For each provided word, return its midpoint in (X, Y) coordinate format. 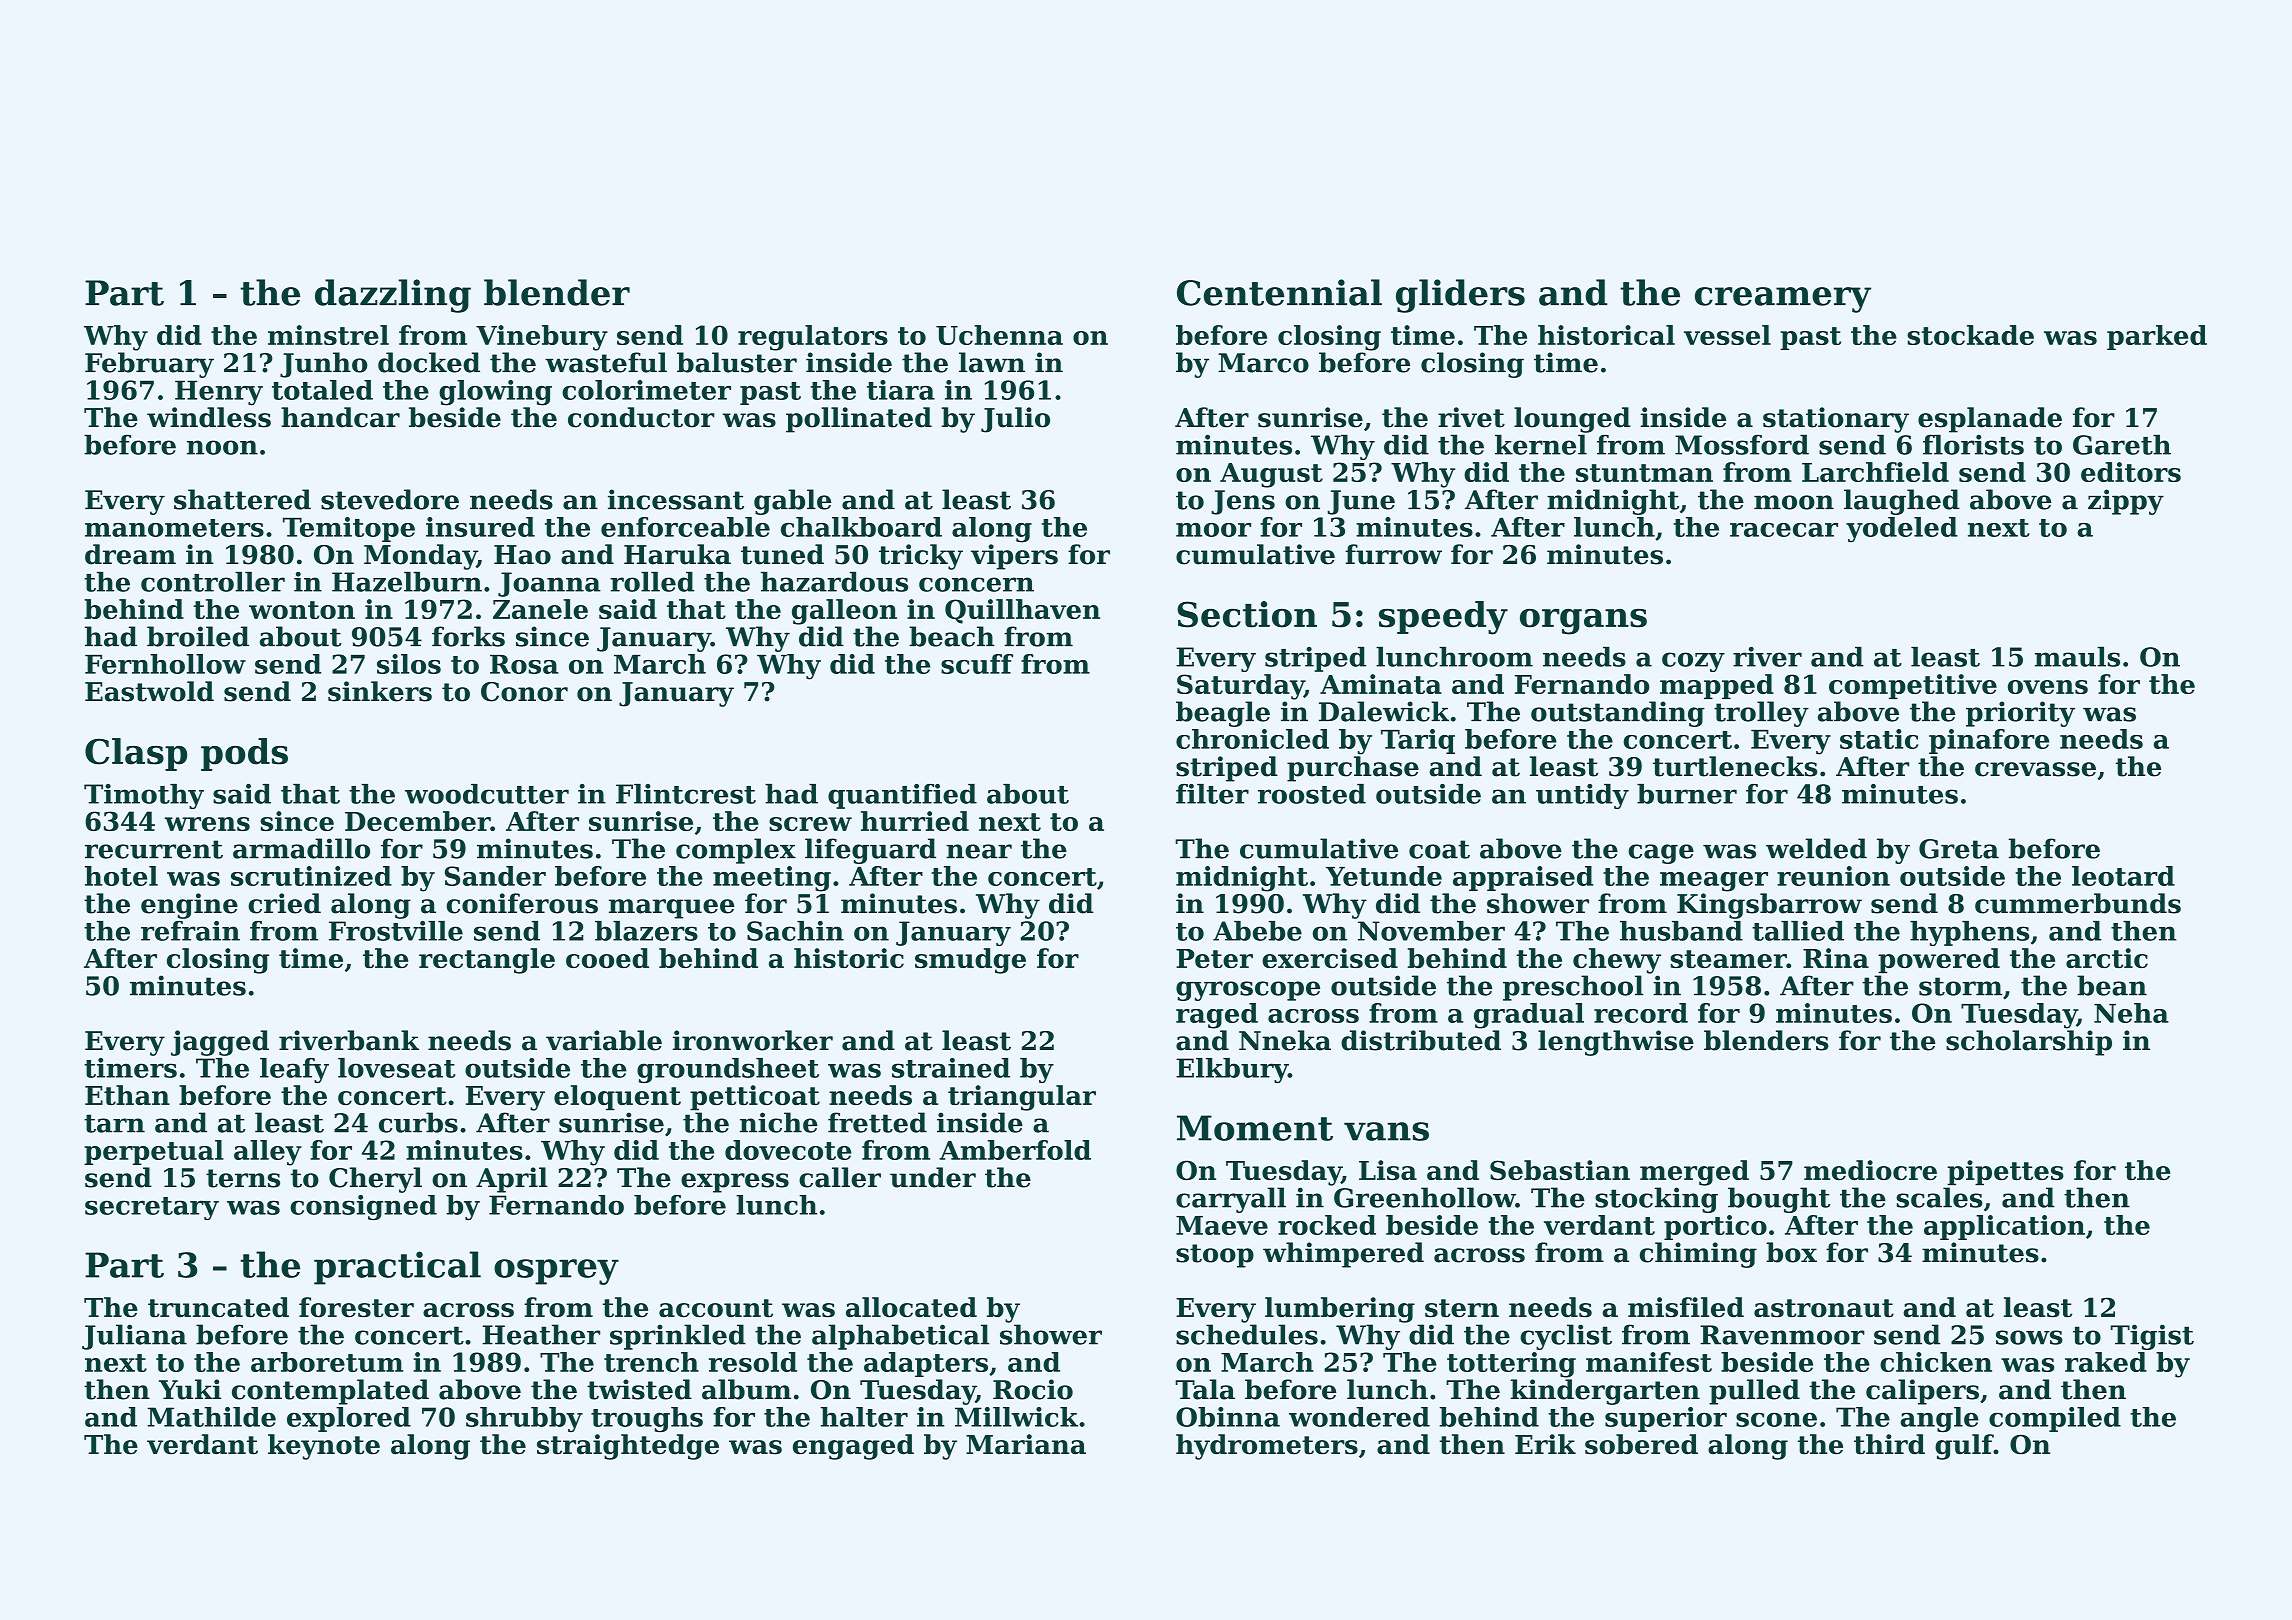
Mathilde (212, 1417)
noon (222, 447)
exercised (1330, 958)
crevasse (2035, 769)
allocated (911, 1307)
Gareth (2122, 444)
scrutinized (311, 876)
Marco (1263, 363)
